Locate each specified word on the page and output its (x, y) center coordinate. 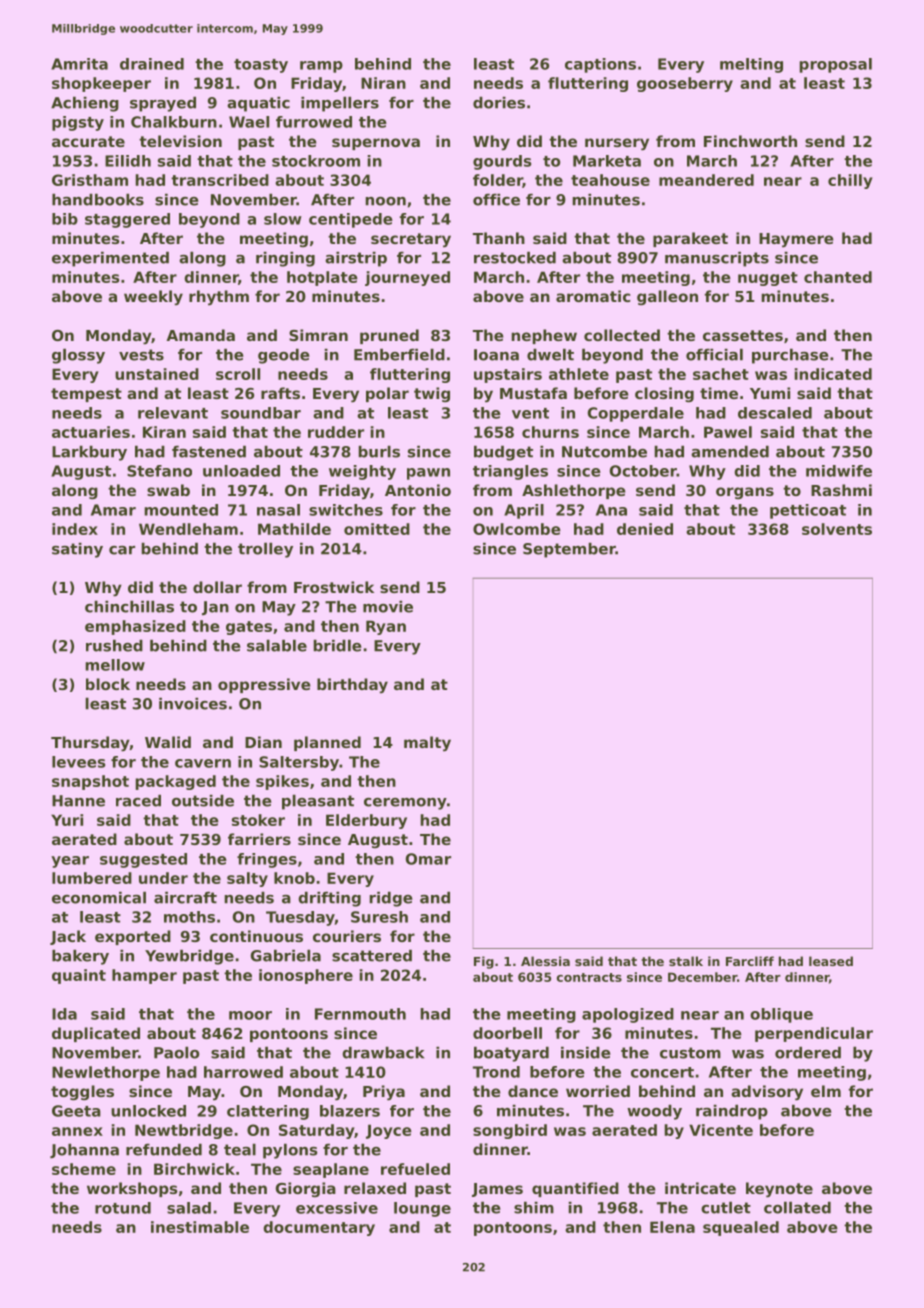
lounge (422, 1209)
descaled (775, 413)
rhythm (219, 298)
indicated (833, 374)
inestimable (200, 1227)
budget (503, 453)
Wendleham (188, 529)
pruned (389, 336)
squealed (741, 1228)
